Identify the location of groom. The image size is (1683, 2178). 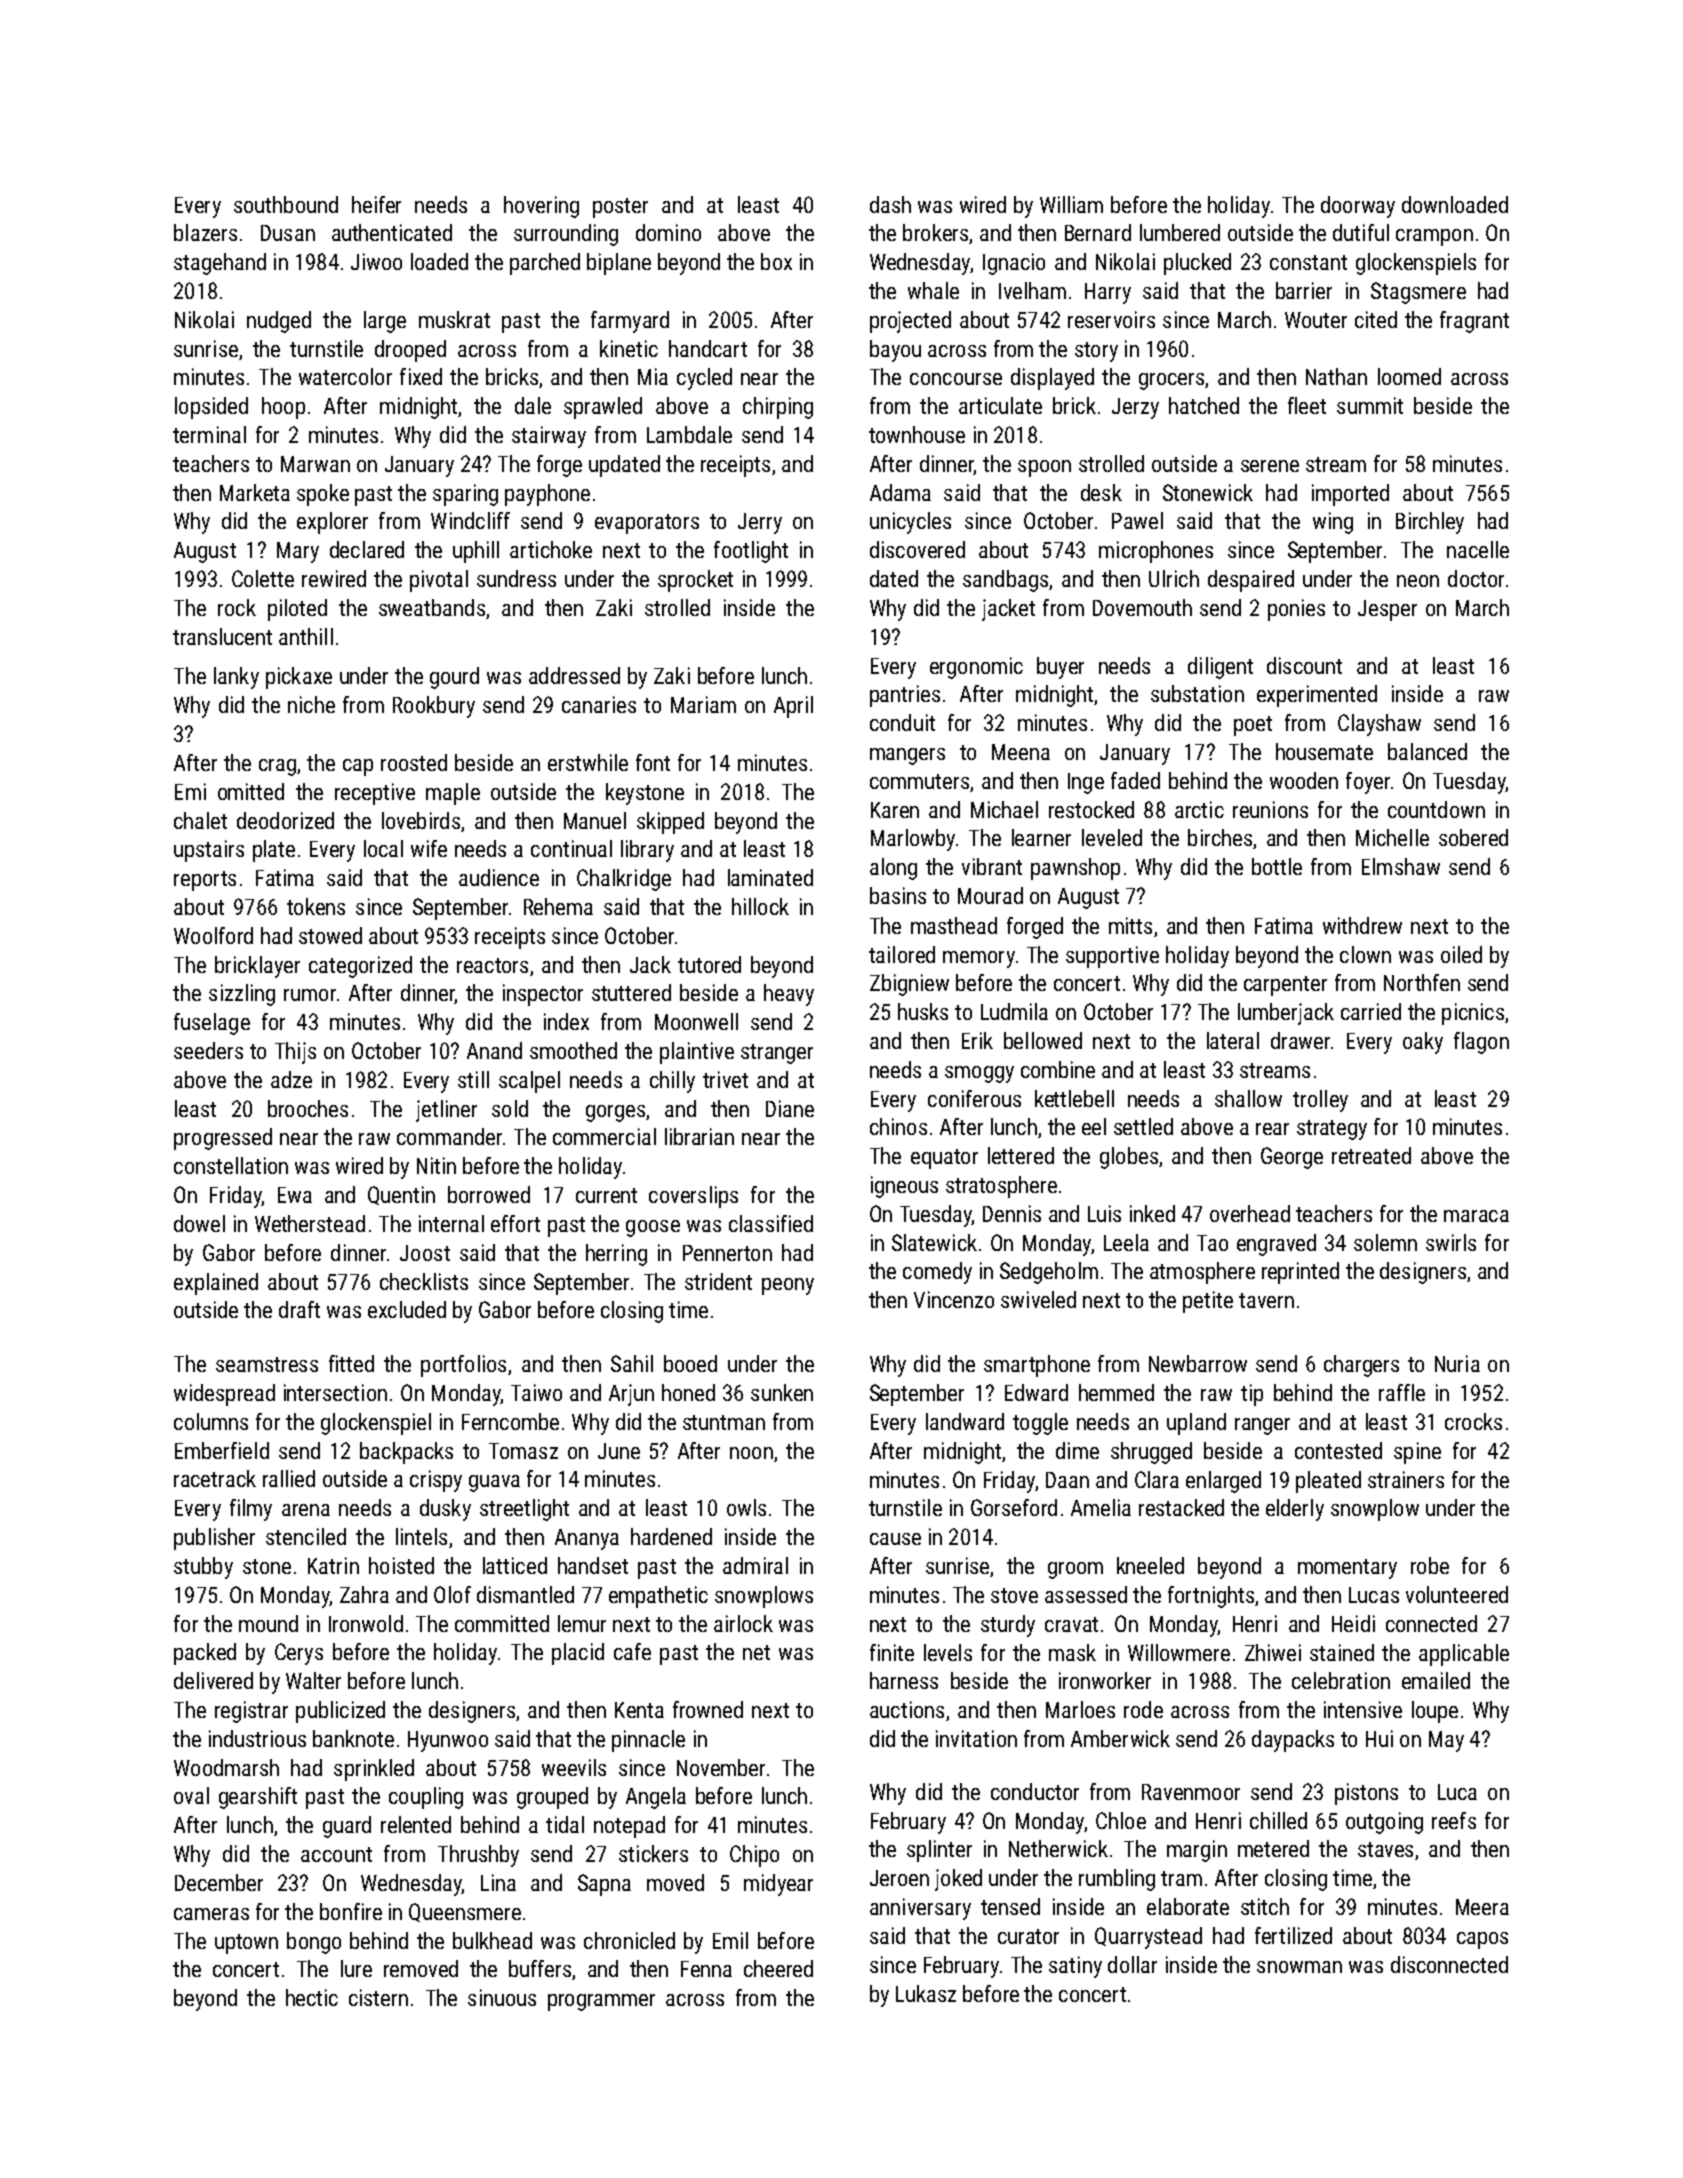
(1075, 1570).
